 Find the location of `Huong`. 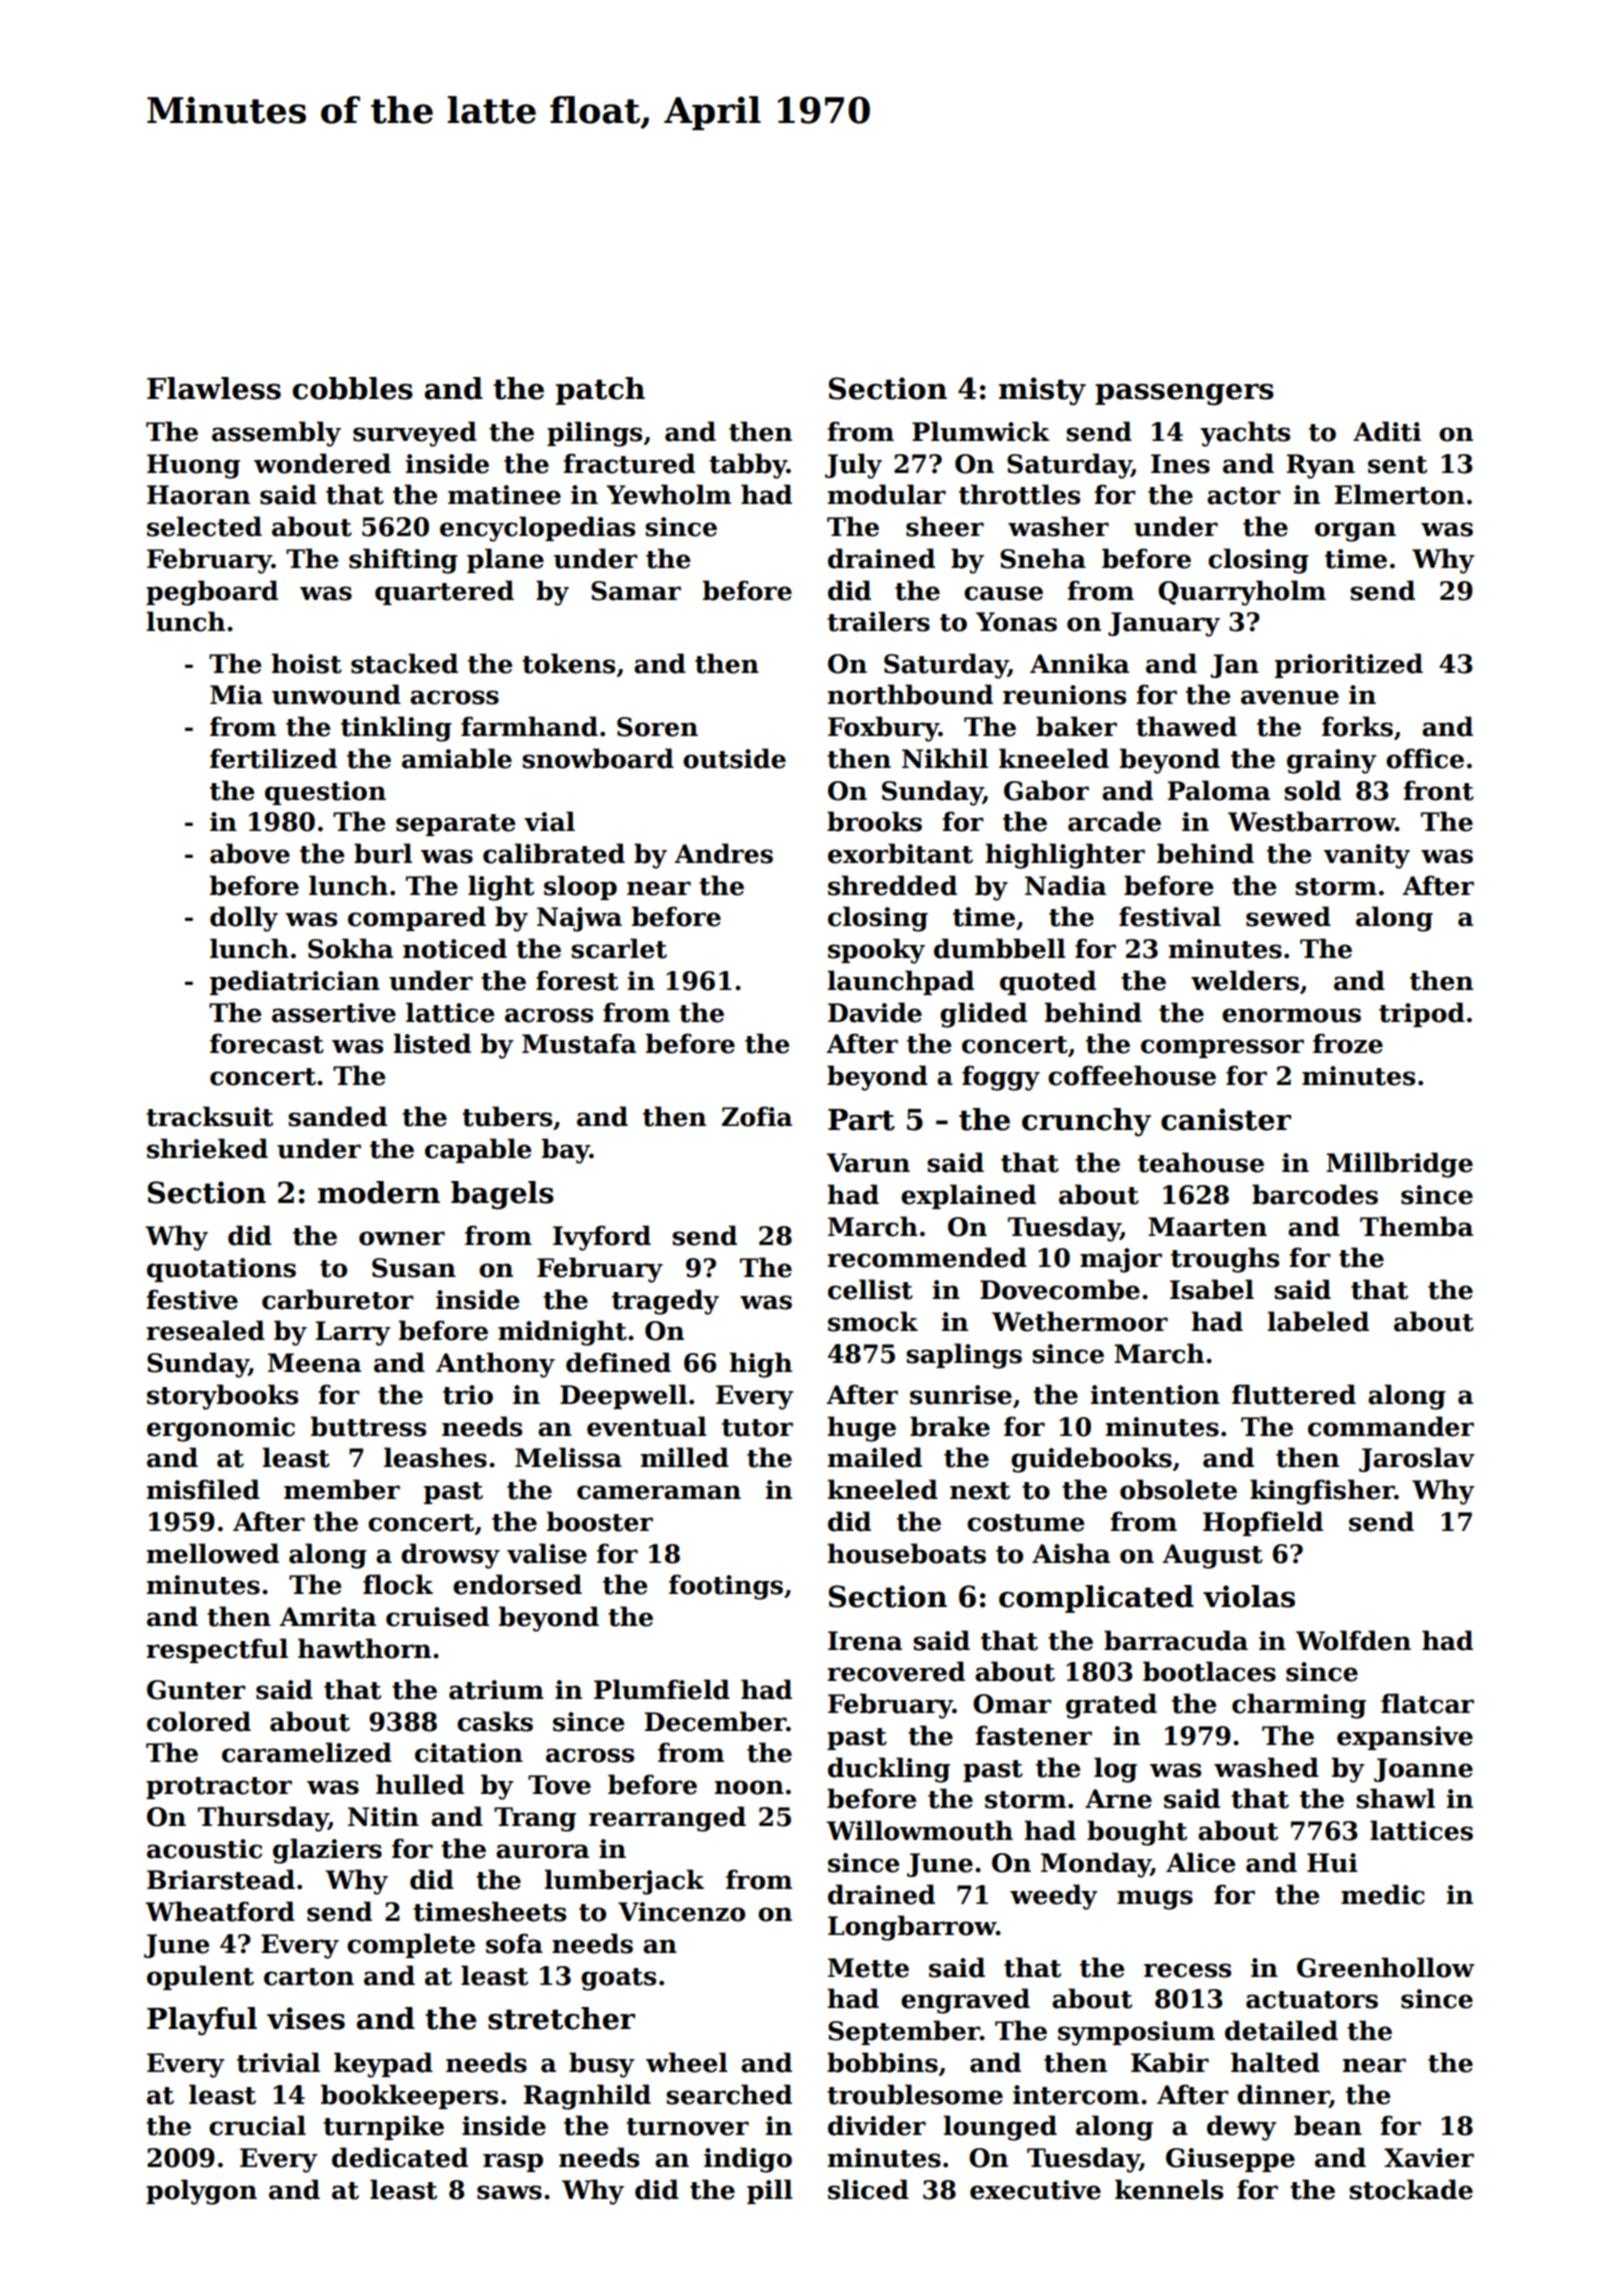

Huong is located at coordinates (193, 466).
